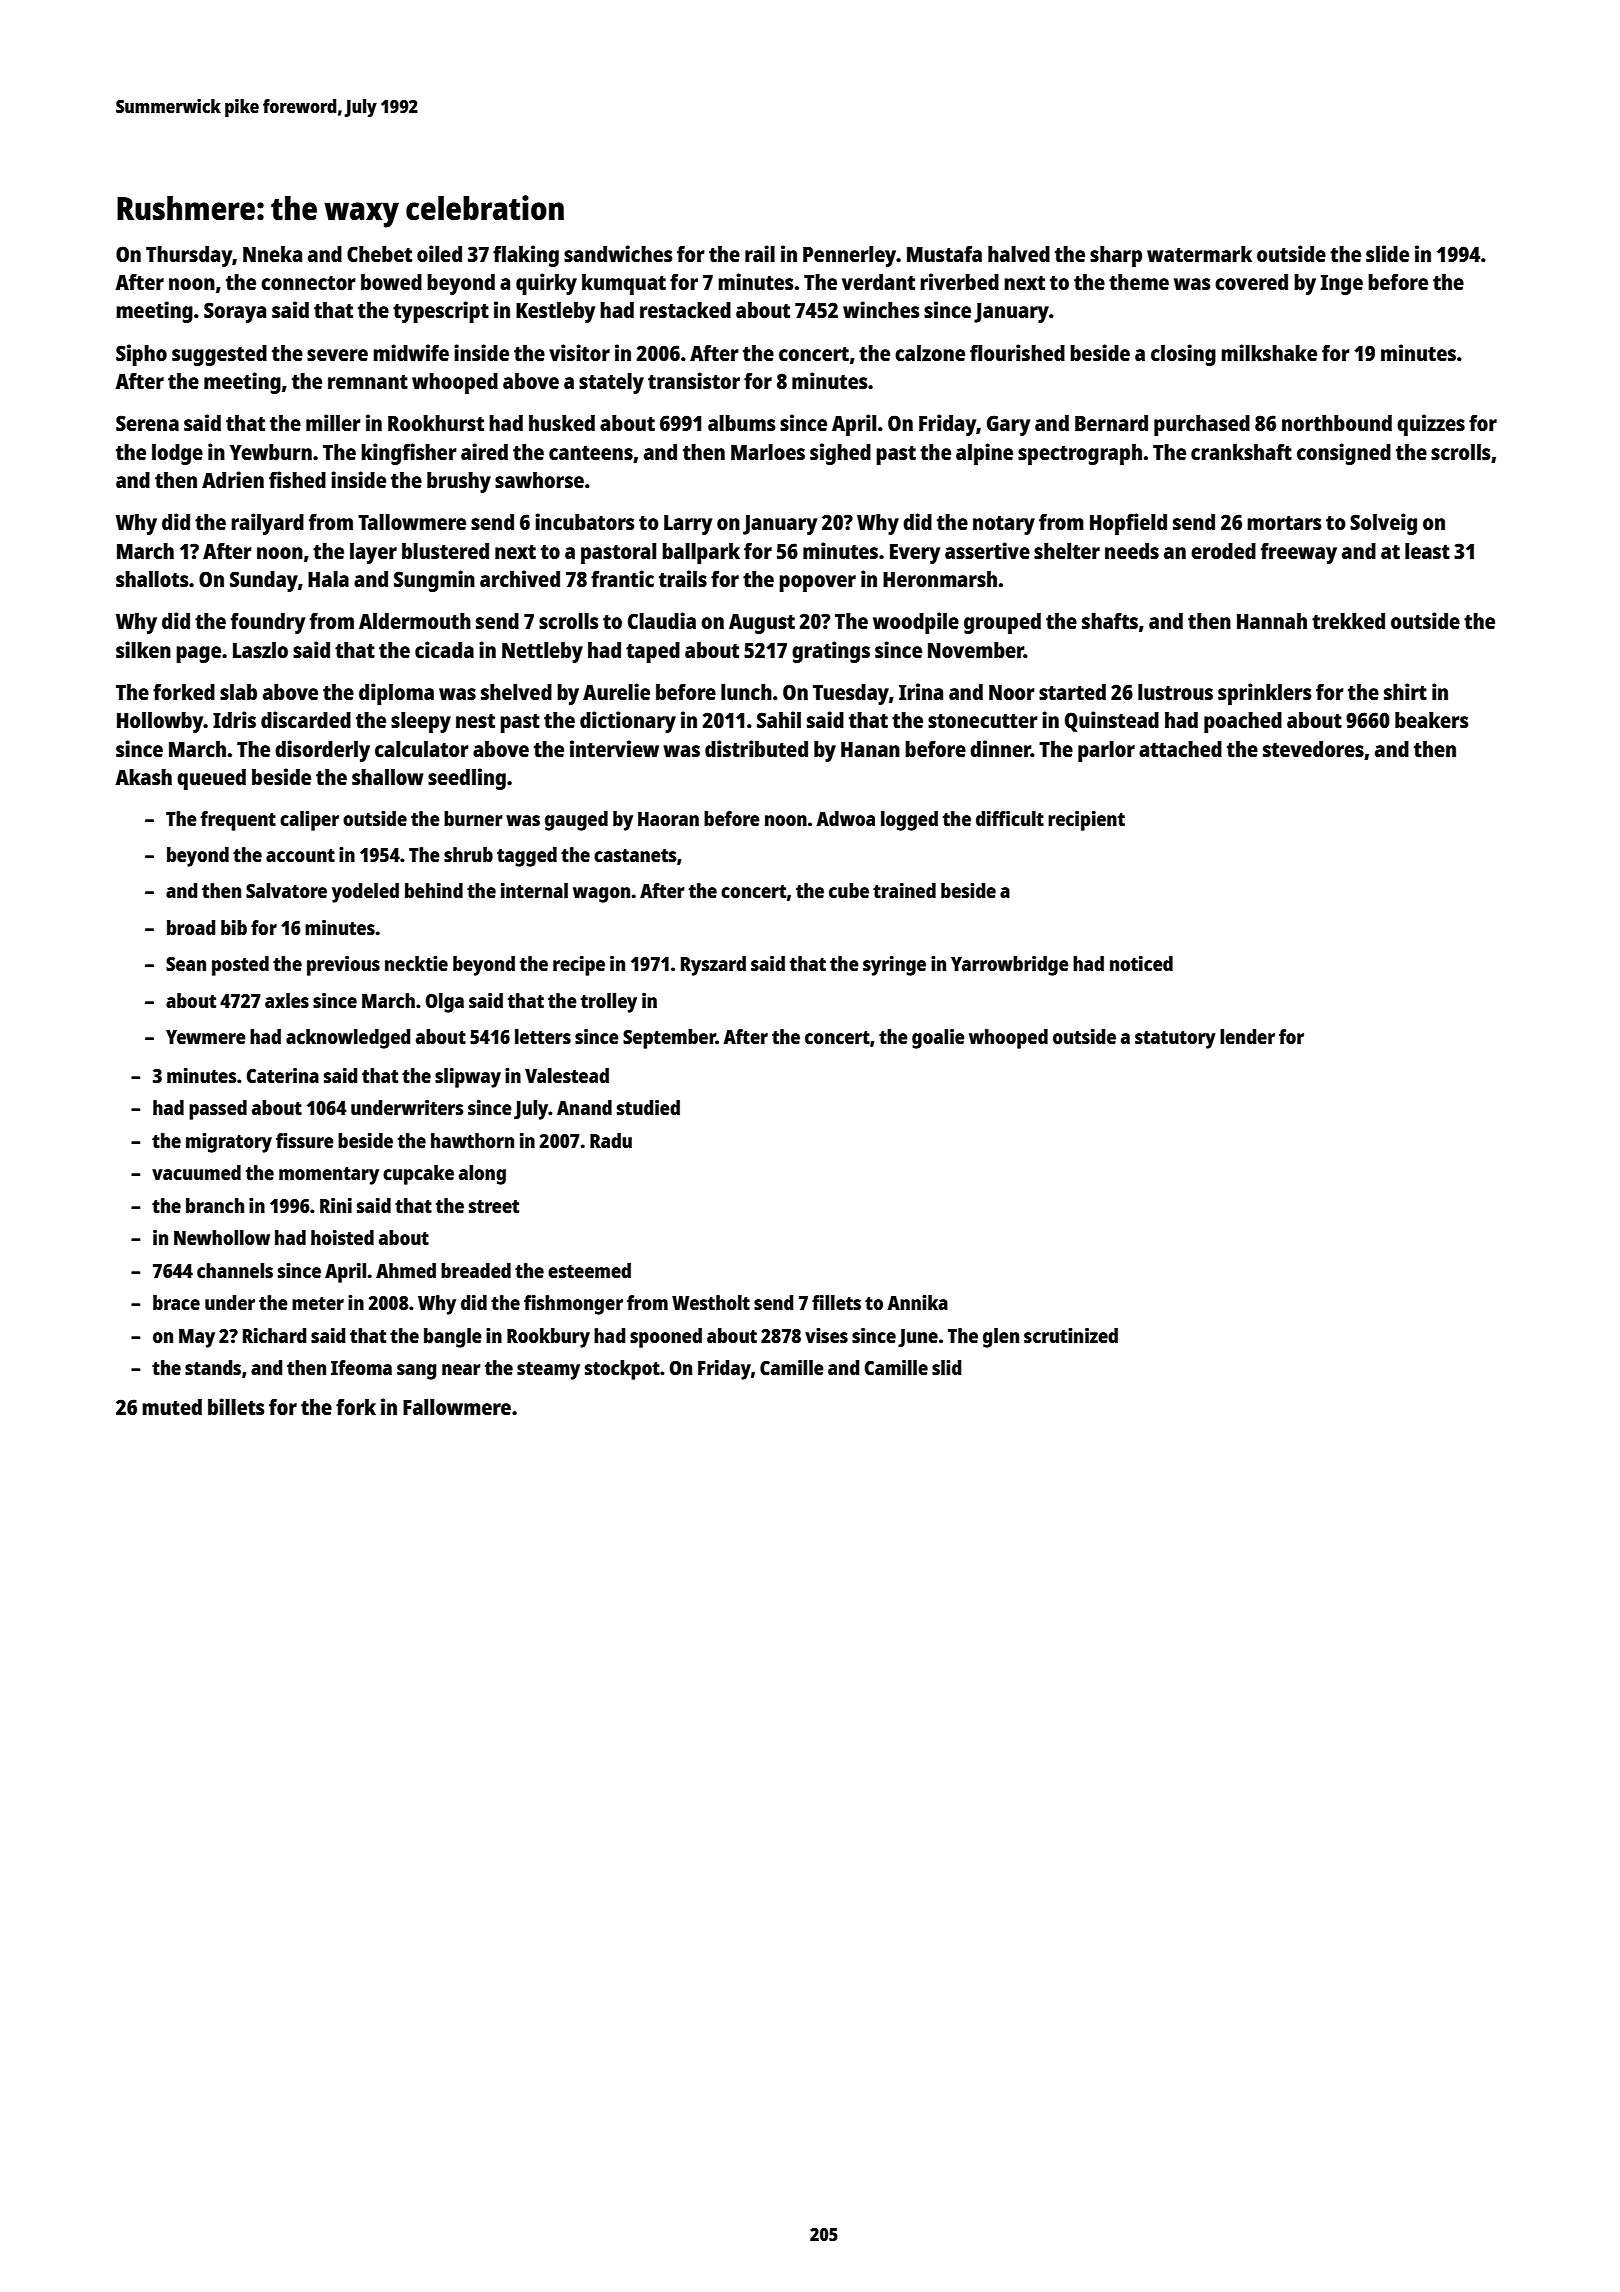  Describe the element at coordinates (938, 1039) in the image. I see `goalie` at that location.
